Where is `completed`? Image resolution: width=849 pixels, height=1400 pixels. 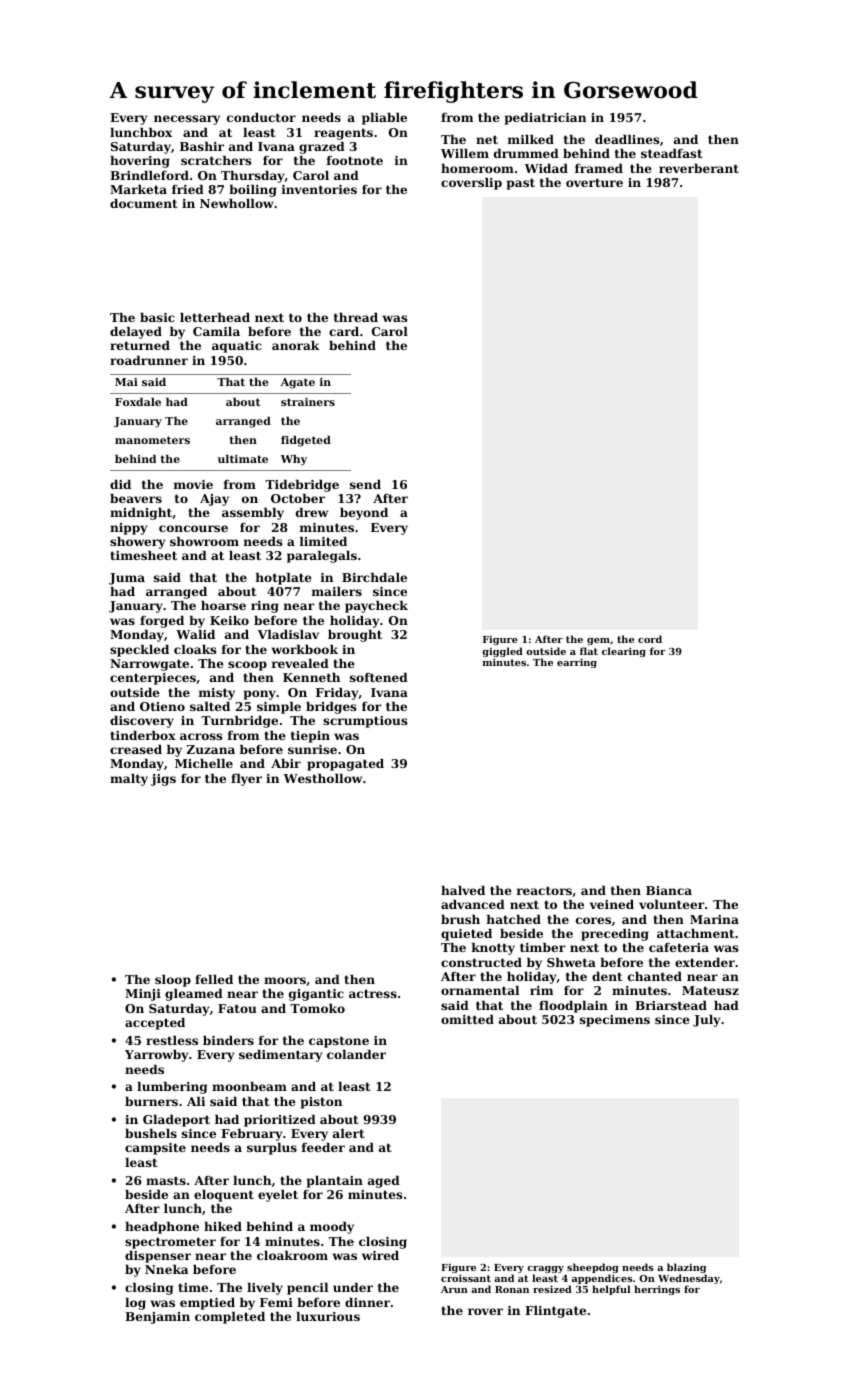
completed is located at coordinates (230, 1318).
